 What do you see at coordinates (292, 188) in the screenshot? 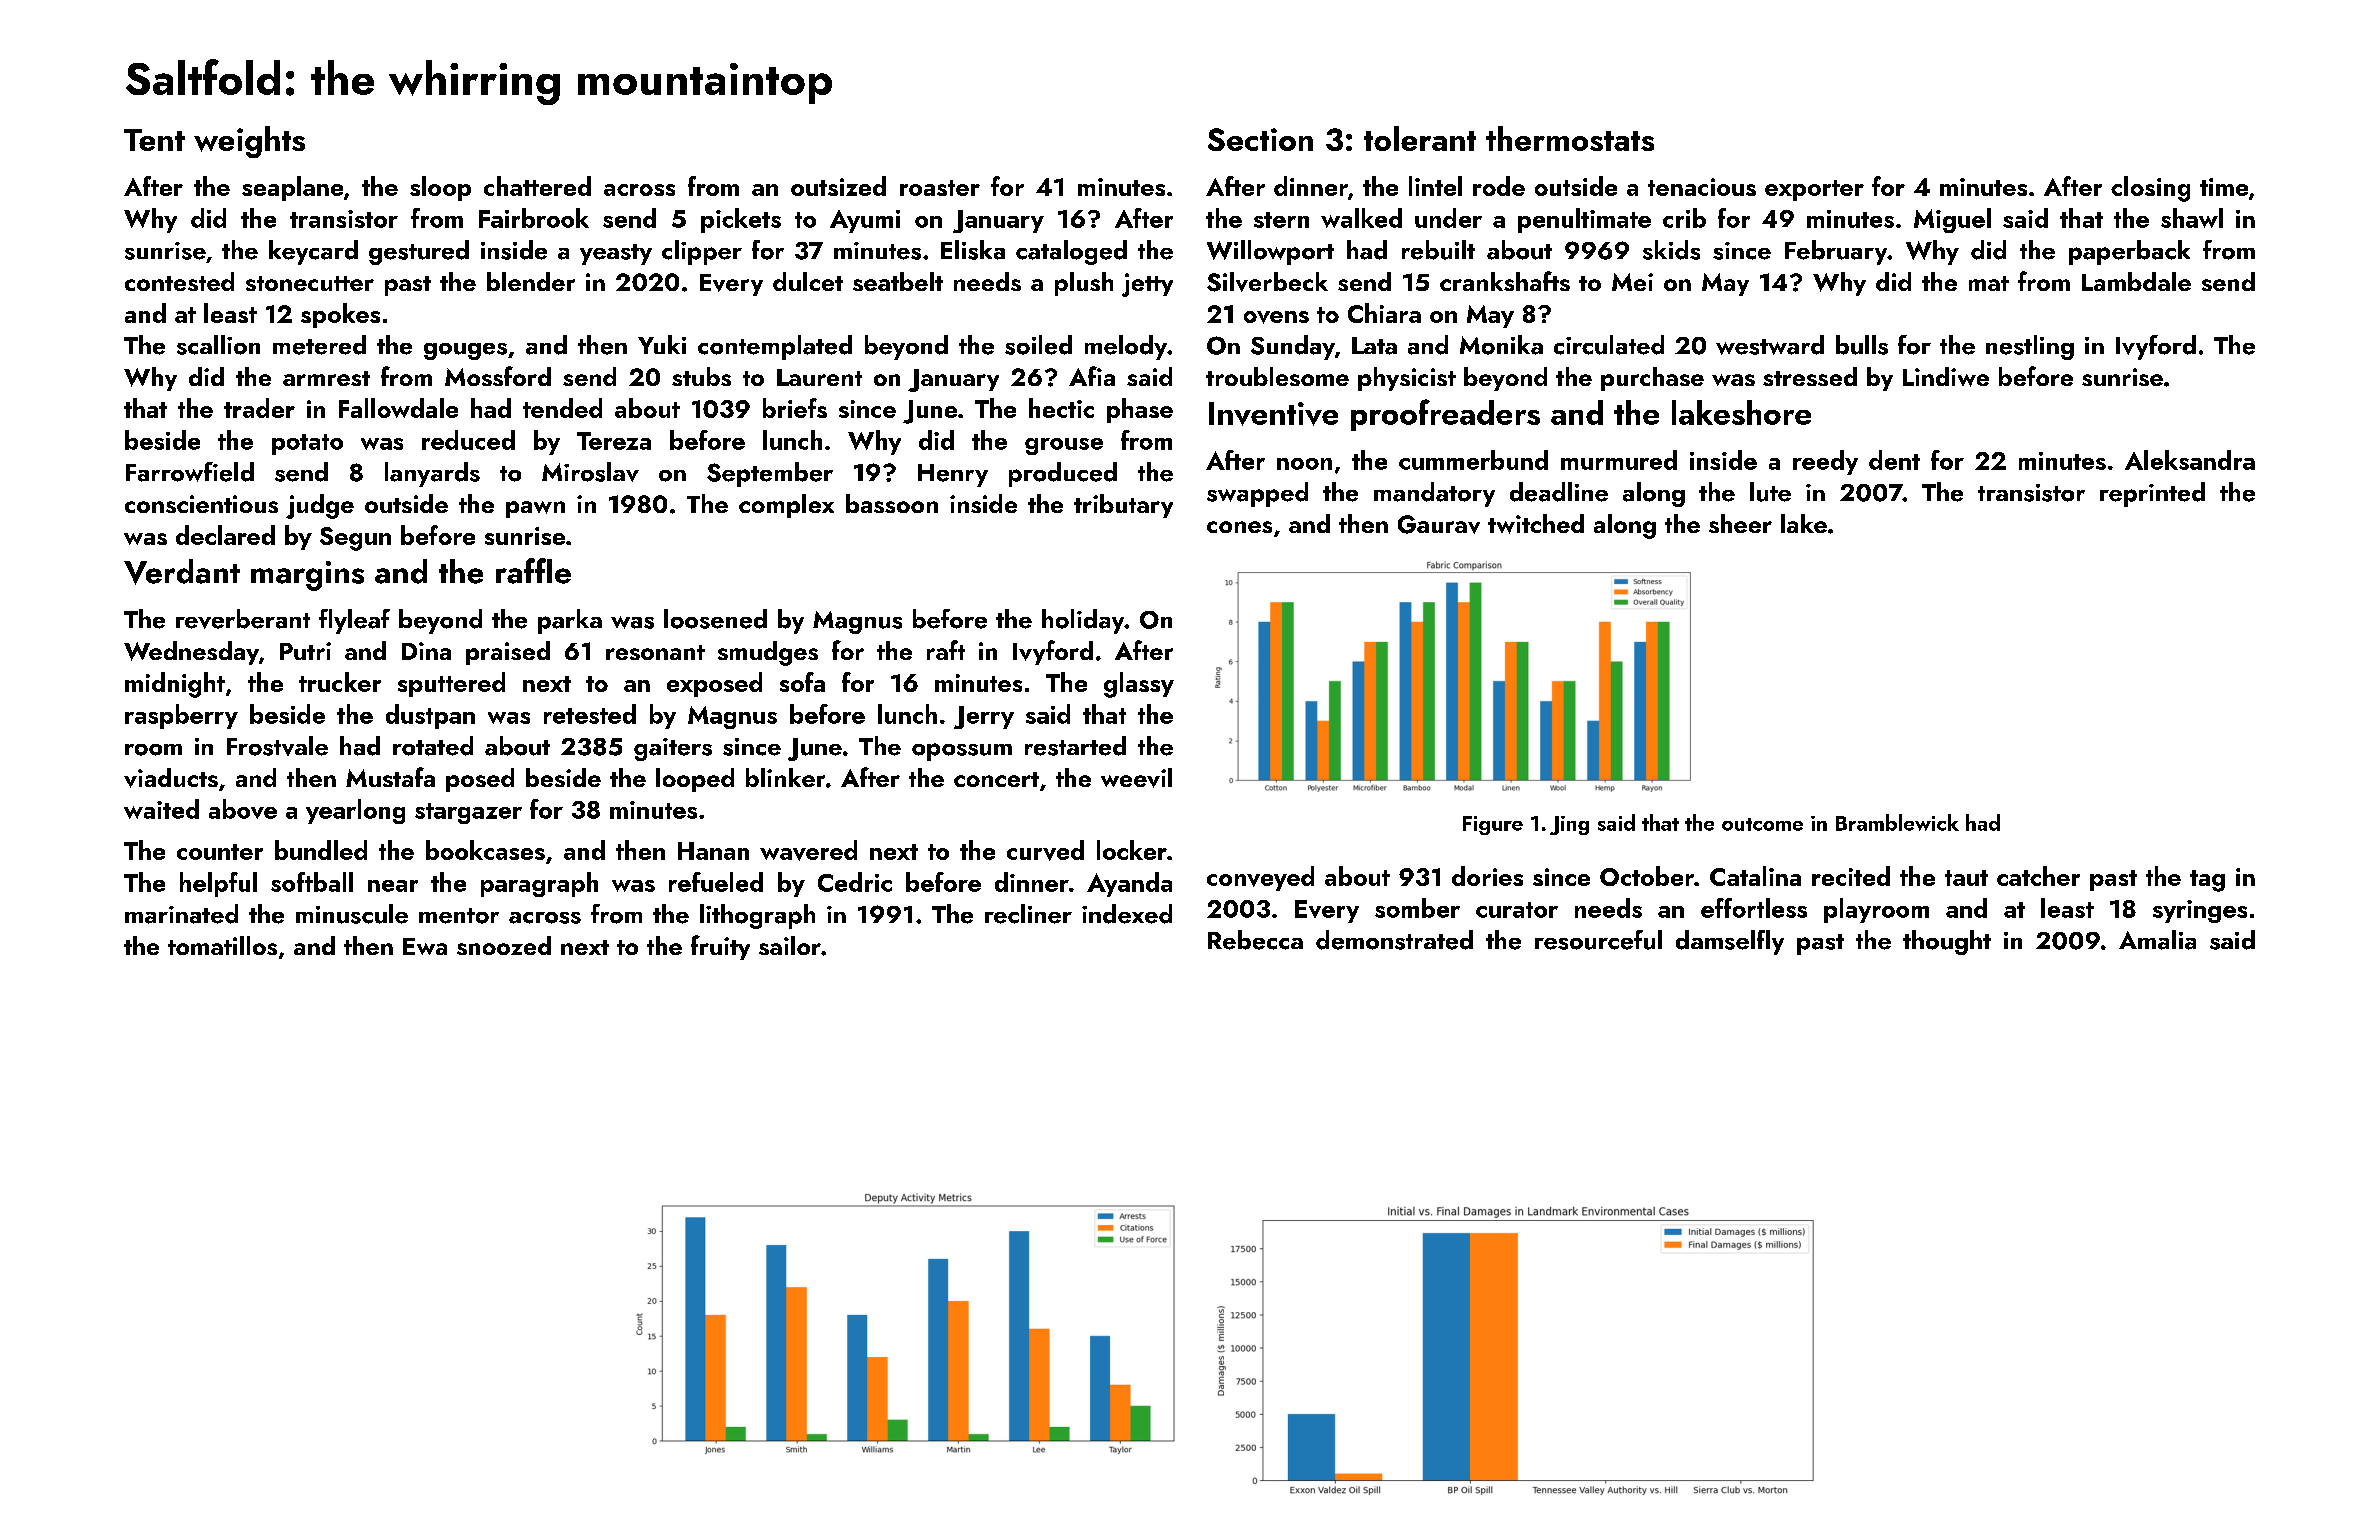
I see `seaplane` at bounding box center [292, 188].
